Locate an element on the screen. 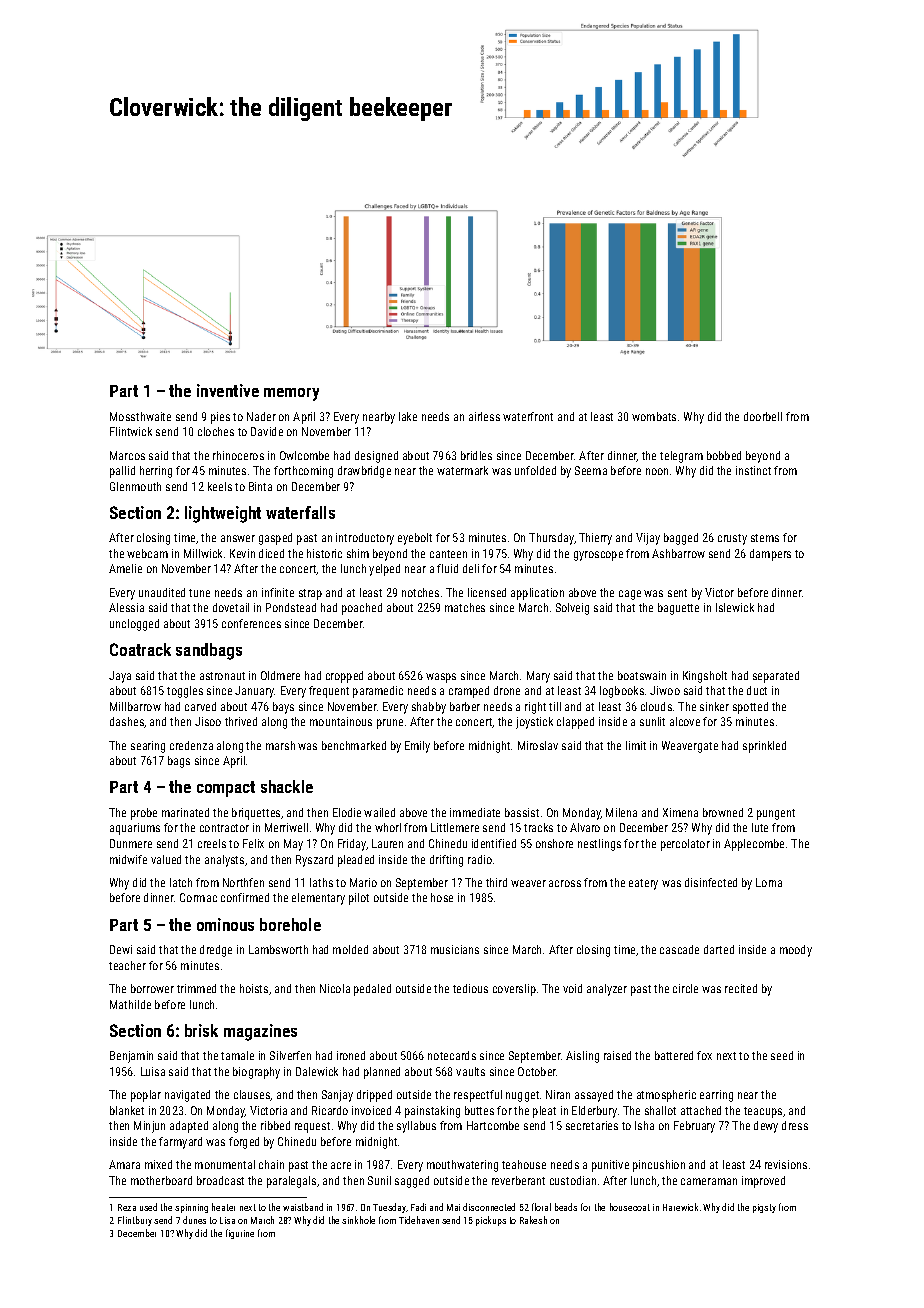 The image size is (924, 1308). ominous is located at coordinates (225, 924).
